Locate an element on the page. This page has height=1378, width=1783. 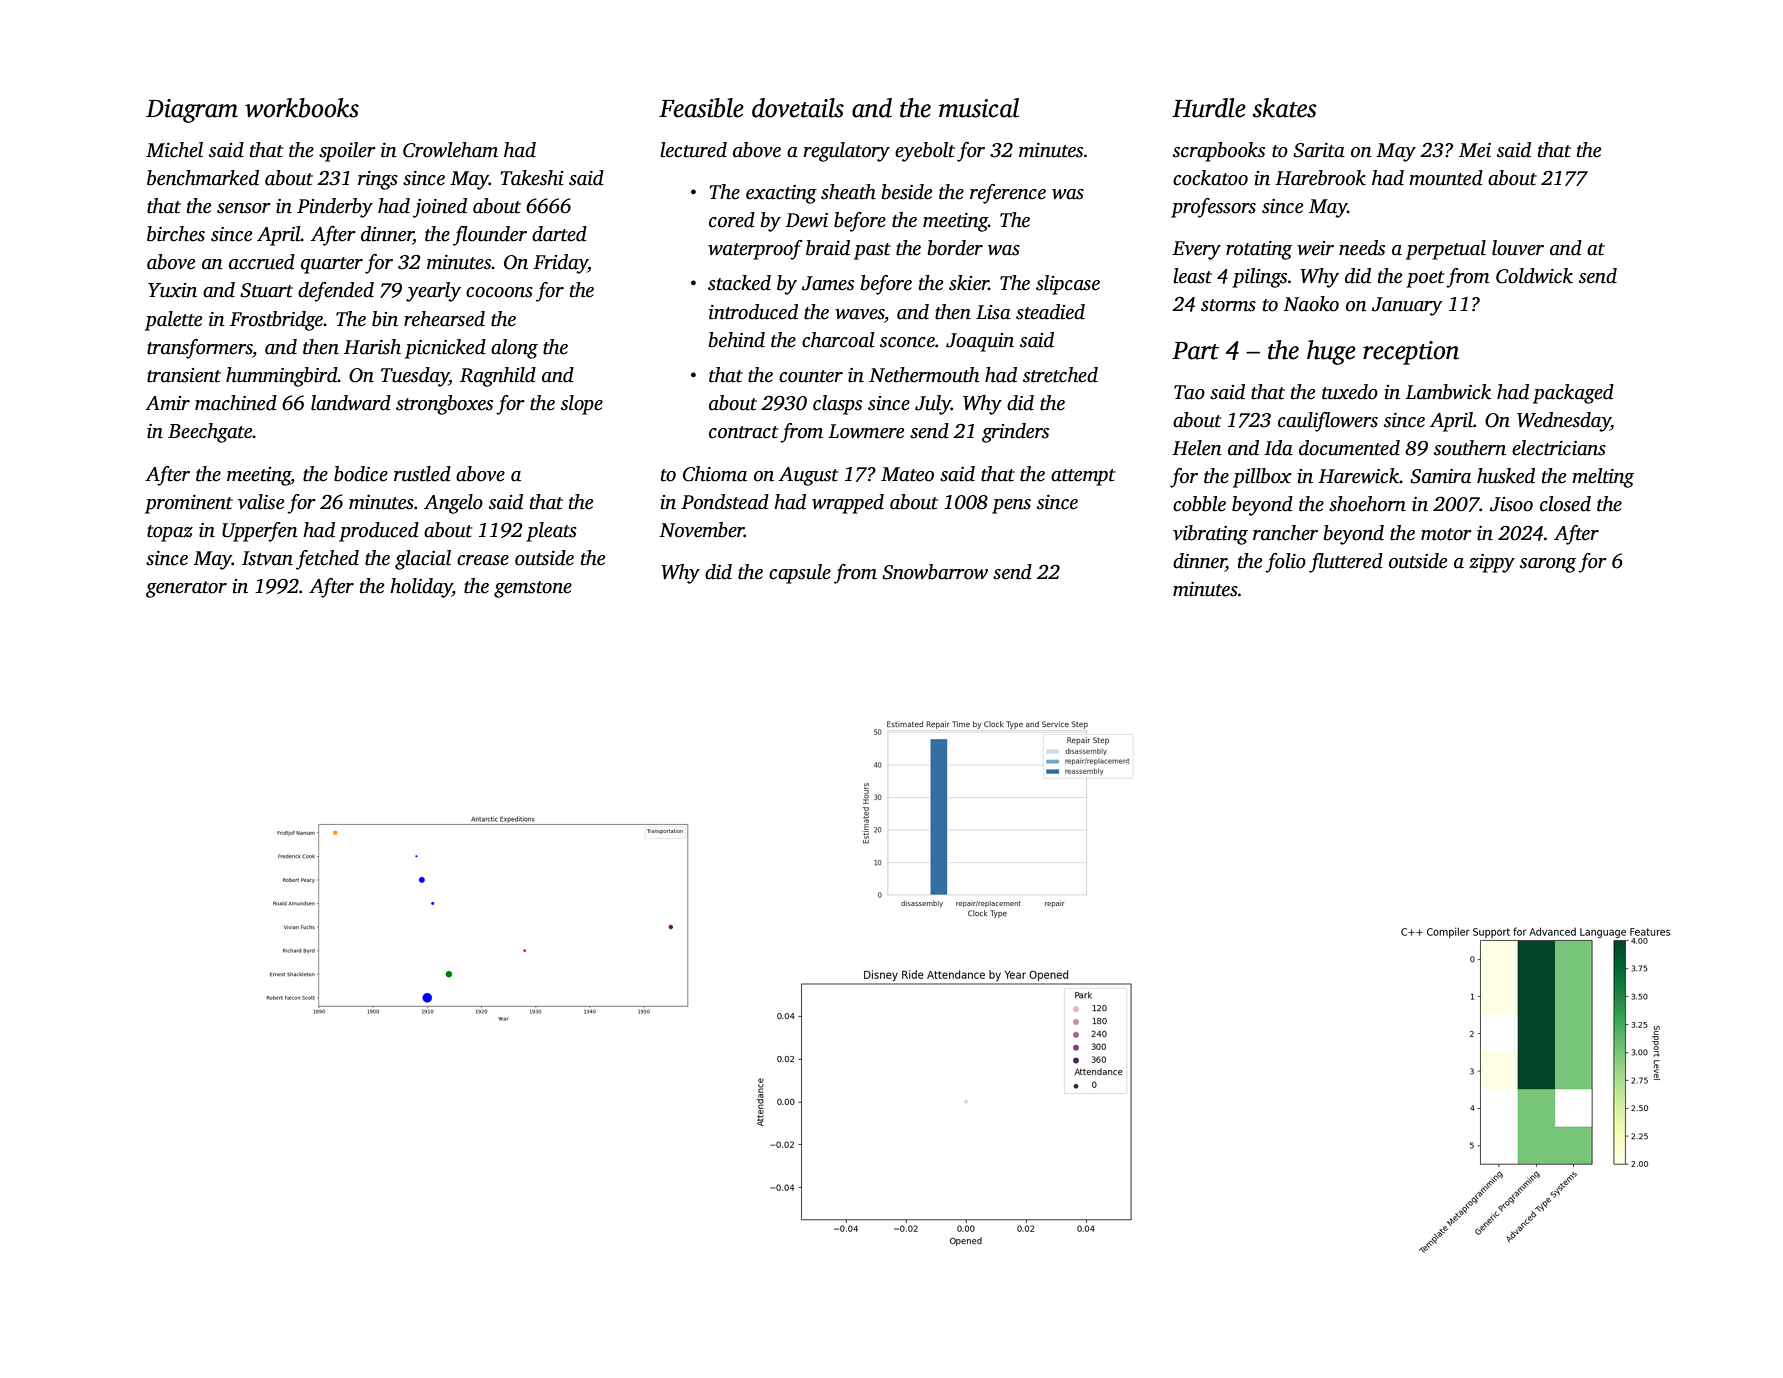
defended is located at coordinates (336, 292).
